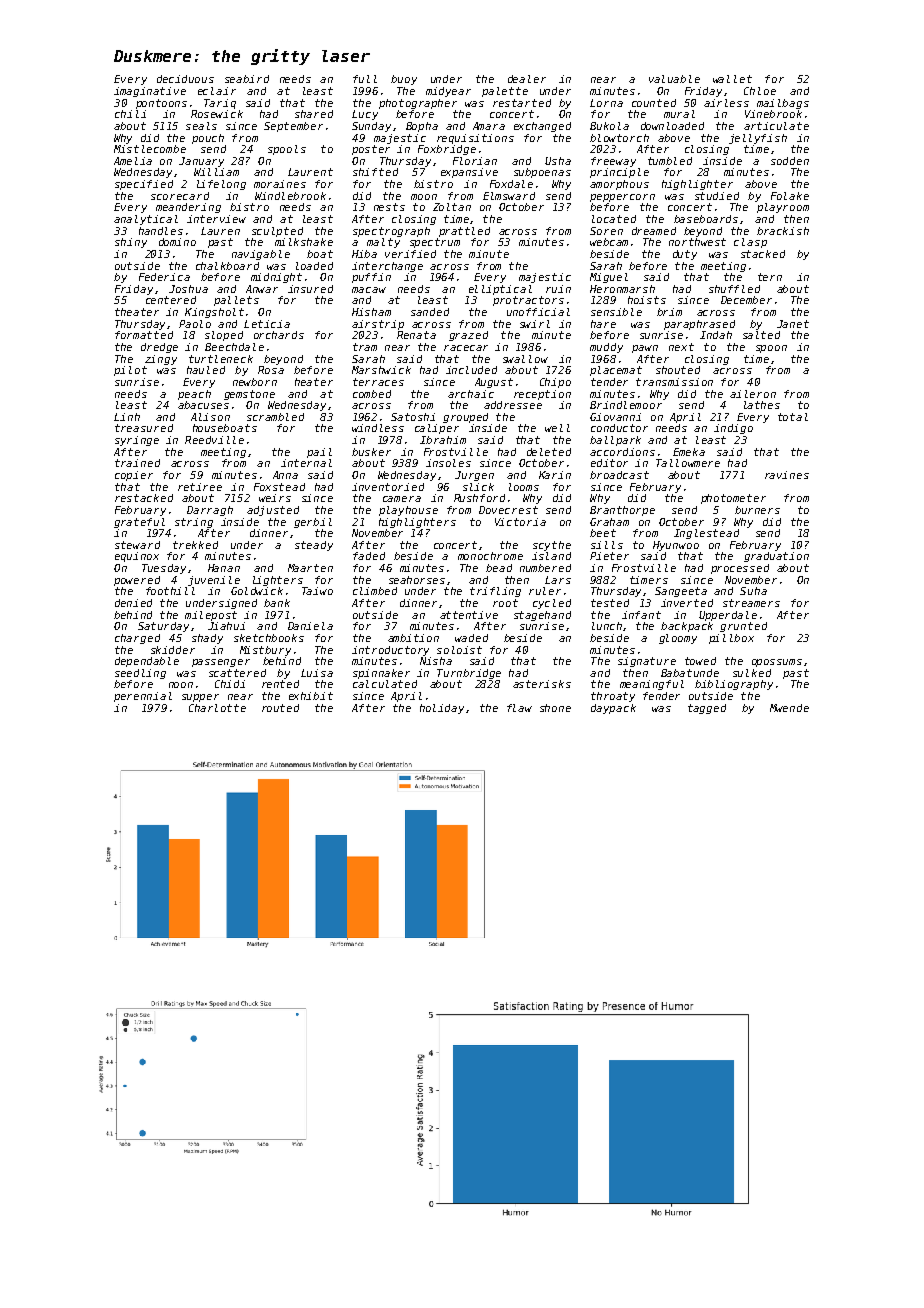 Image resolution: width=924 pixels, height=1308 pixels. I want to click on Jurgen, so click(474, 476).
